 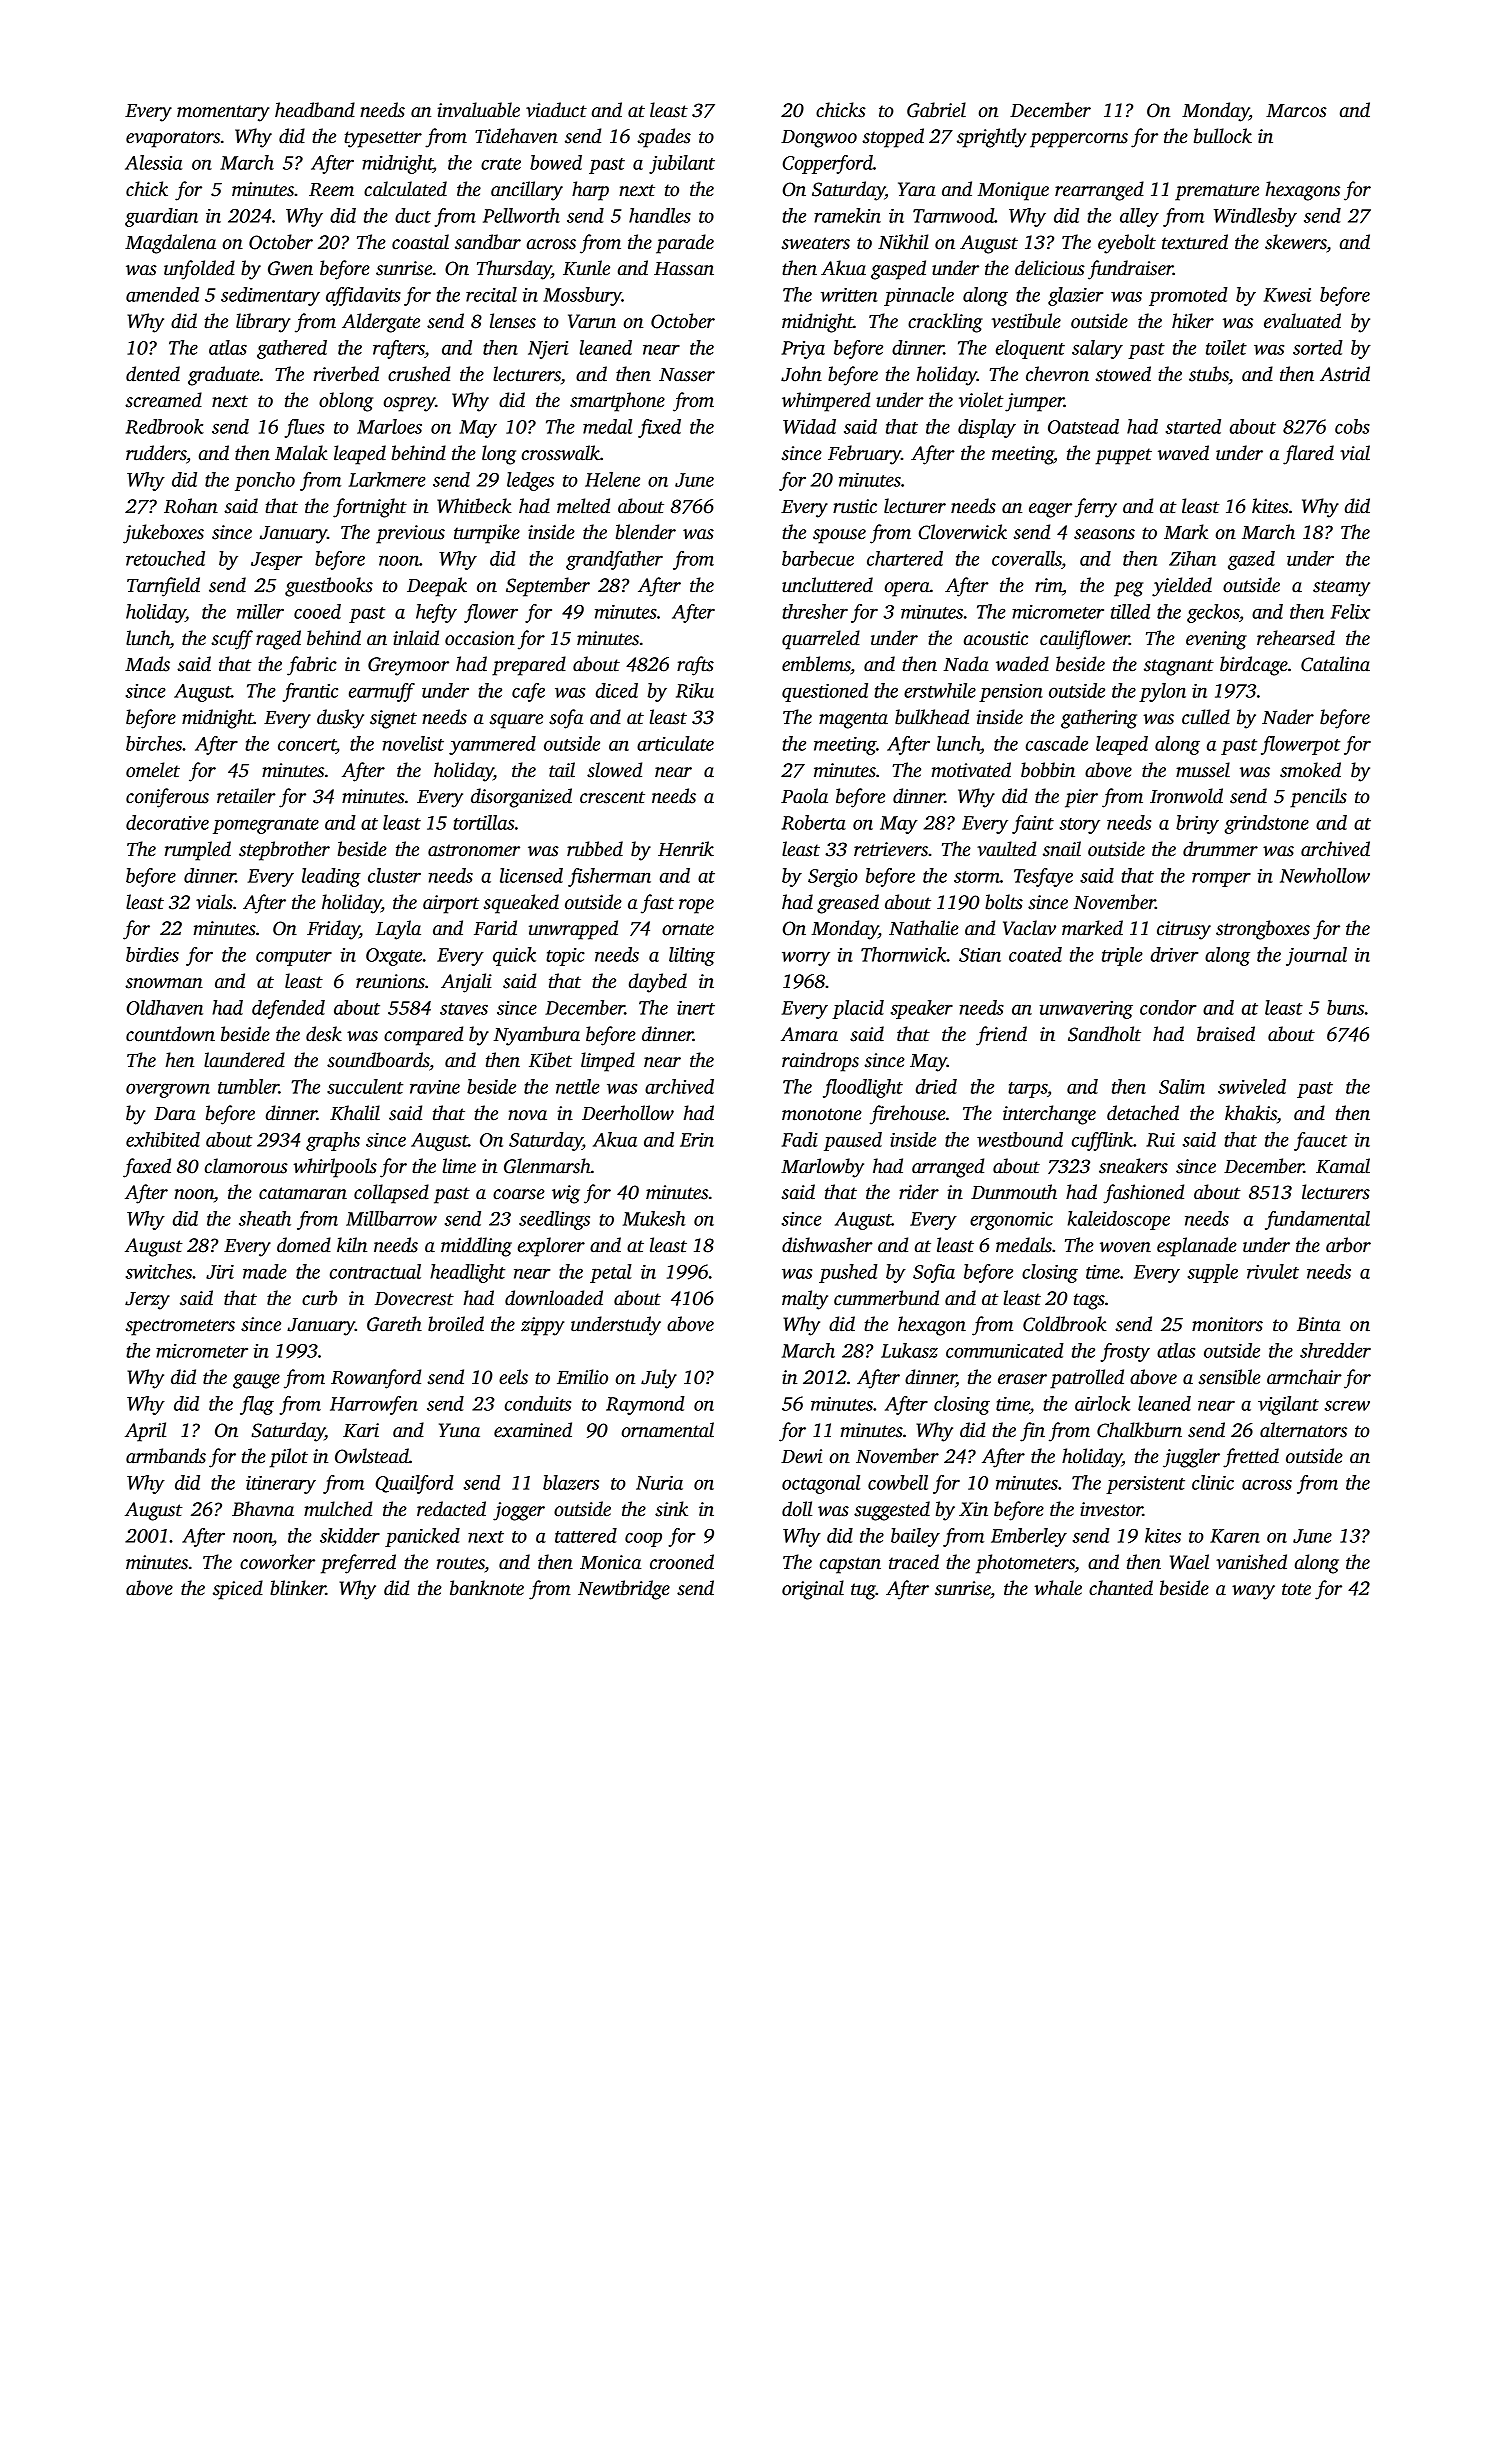 What do you see at coordinates (614, 560) in the screenshot?
I see `grandfather` at bounding box center [614, 560].
